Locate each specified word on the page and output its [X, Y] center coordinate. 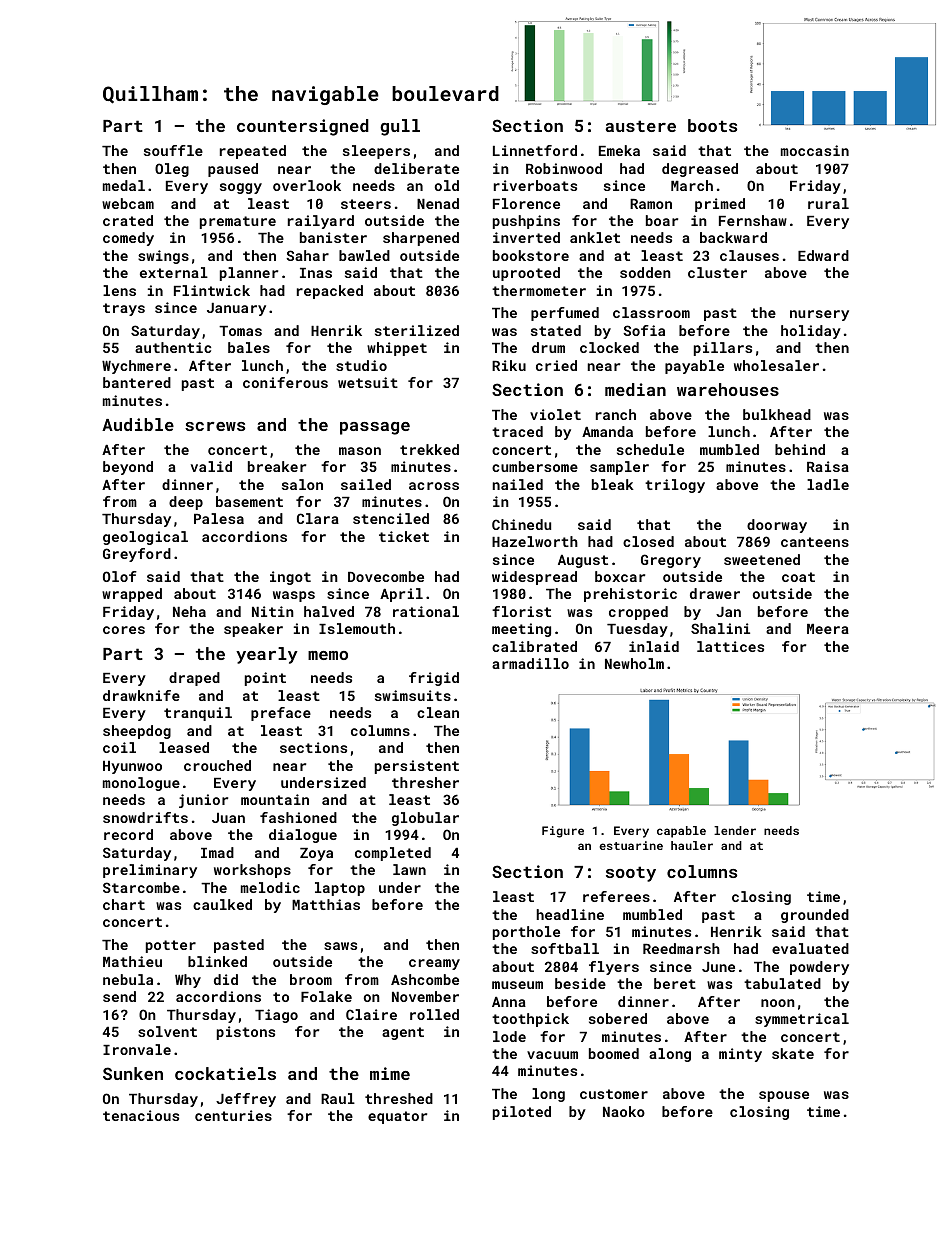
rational [426, 611]
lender [735, 830]
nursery [819, 315]
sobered [618, 1018]
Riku [509, 365]
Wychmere [136, 367]
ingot [290, 578]
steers [366, 204]
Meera [828, 629]
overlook [307, 185]
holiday [811, 332]
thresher [425, 782]
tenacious [141, 1115]
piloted [522, 1113]
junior [203, 801]
